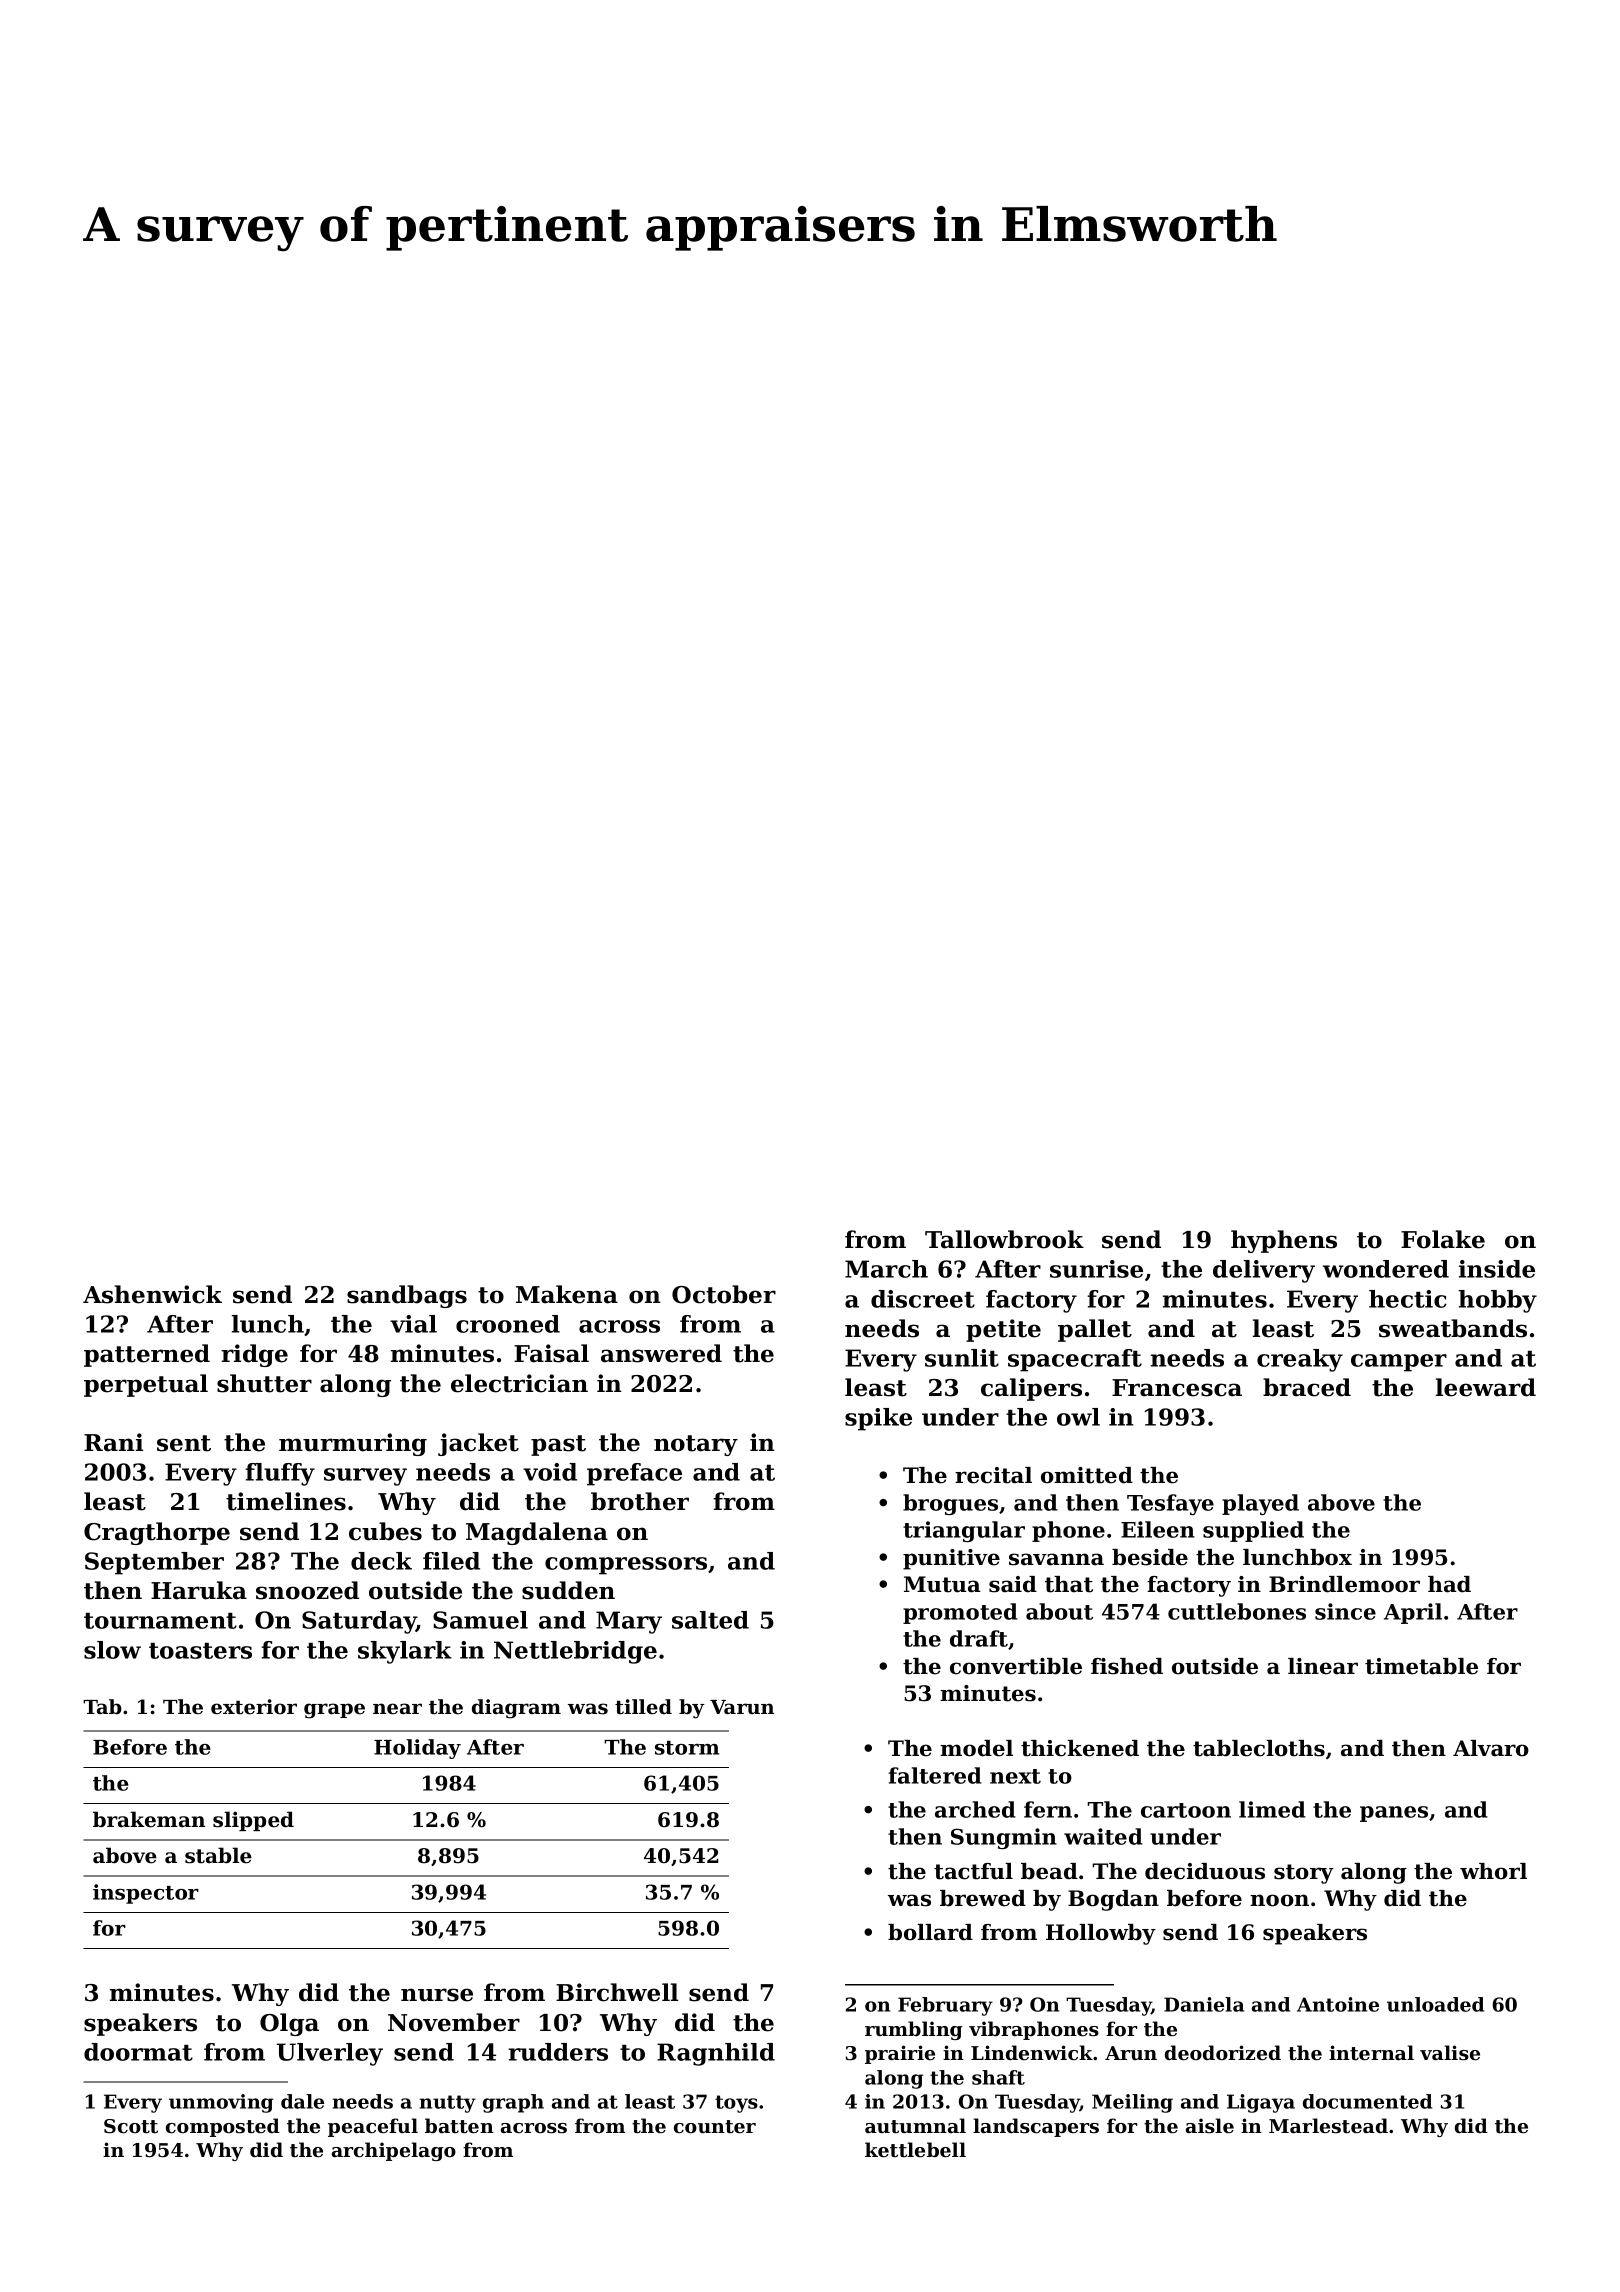 The width and height of the document is (1620, 2292). I want to click on sandbags, so click(407, 1296).
